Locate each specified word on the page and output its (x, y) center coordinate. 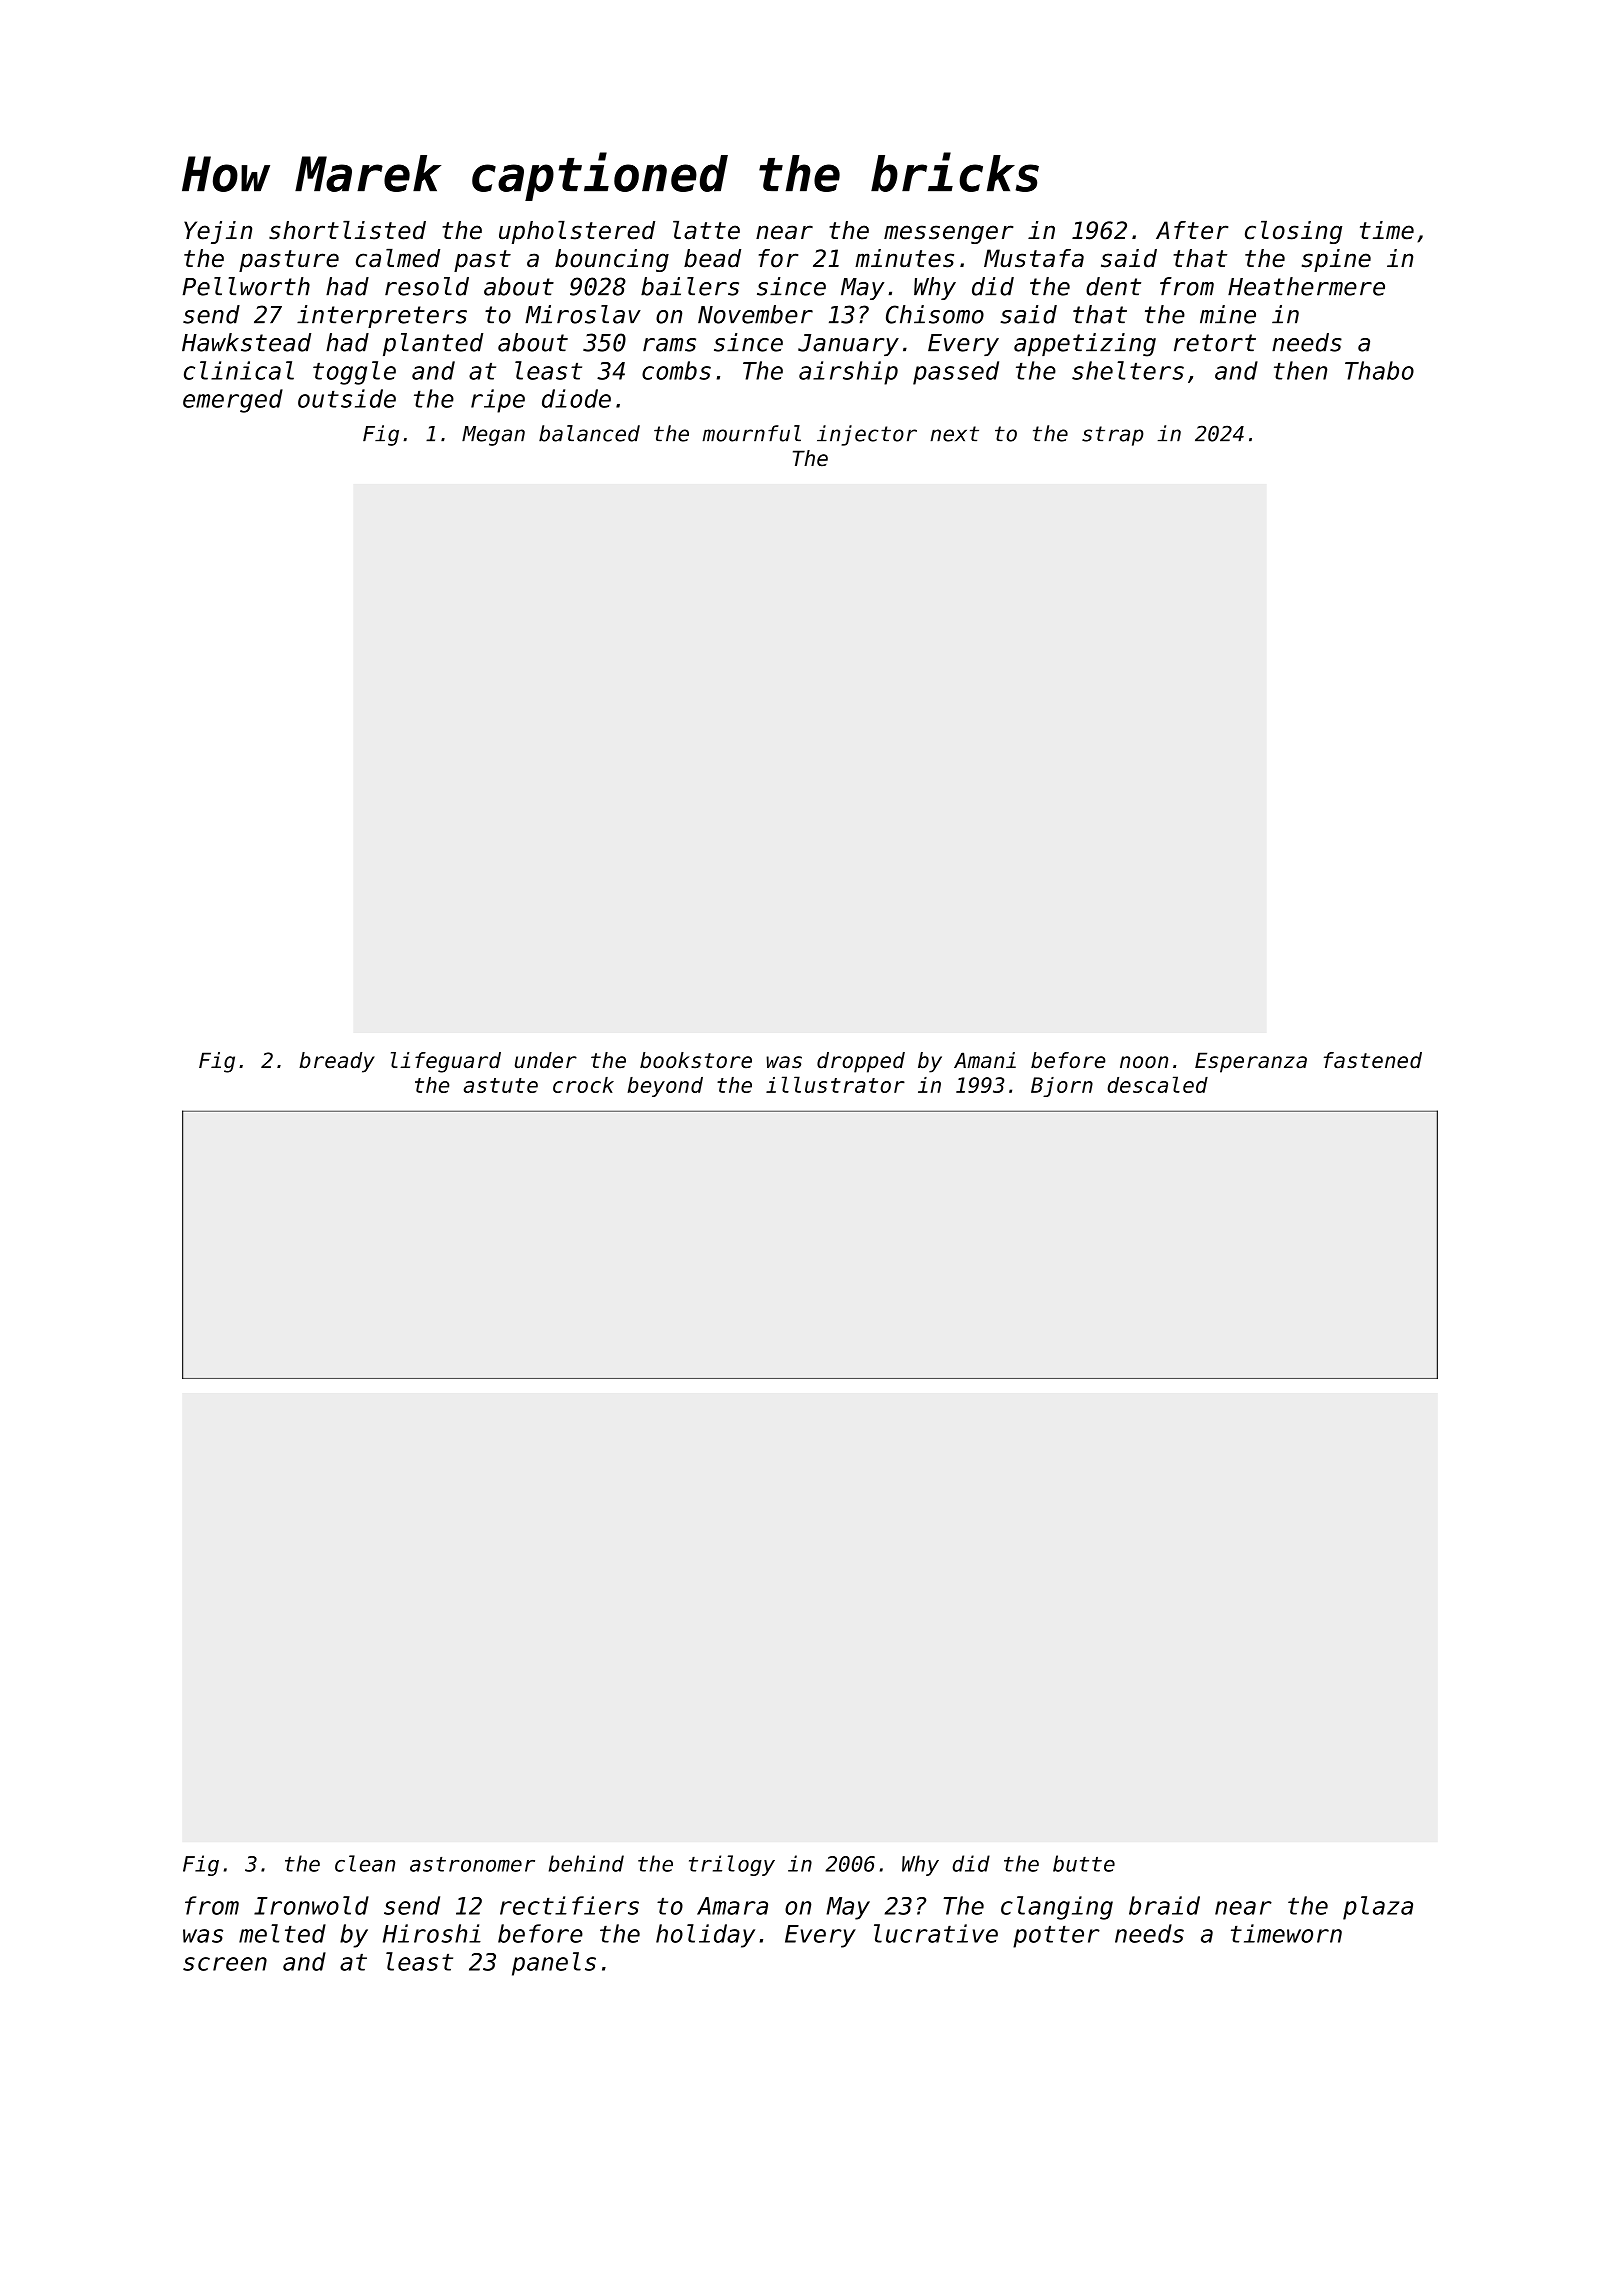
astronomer (472, 1864)
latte (706, 230)
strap (1113, 436)
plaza (1378, 1908)
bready (337, 1062)
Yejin (218, 232)
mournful (752, 433)
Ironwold (311, 1905)
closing (1293, 232)
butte (1084, 1863)
